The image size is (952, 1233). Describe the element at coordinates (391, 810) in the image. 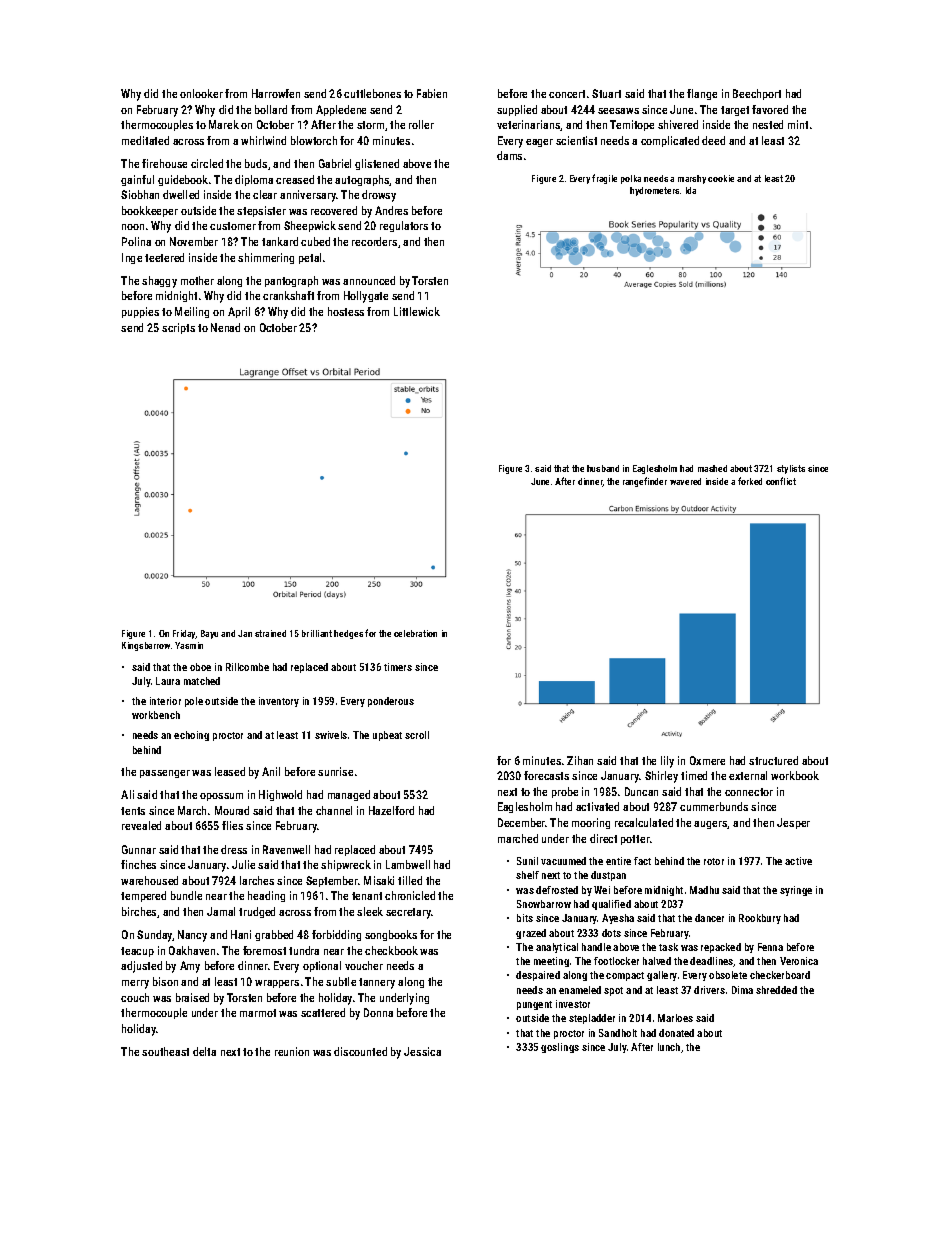

I see `Hazelford` at that location.
